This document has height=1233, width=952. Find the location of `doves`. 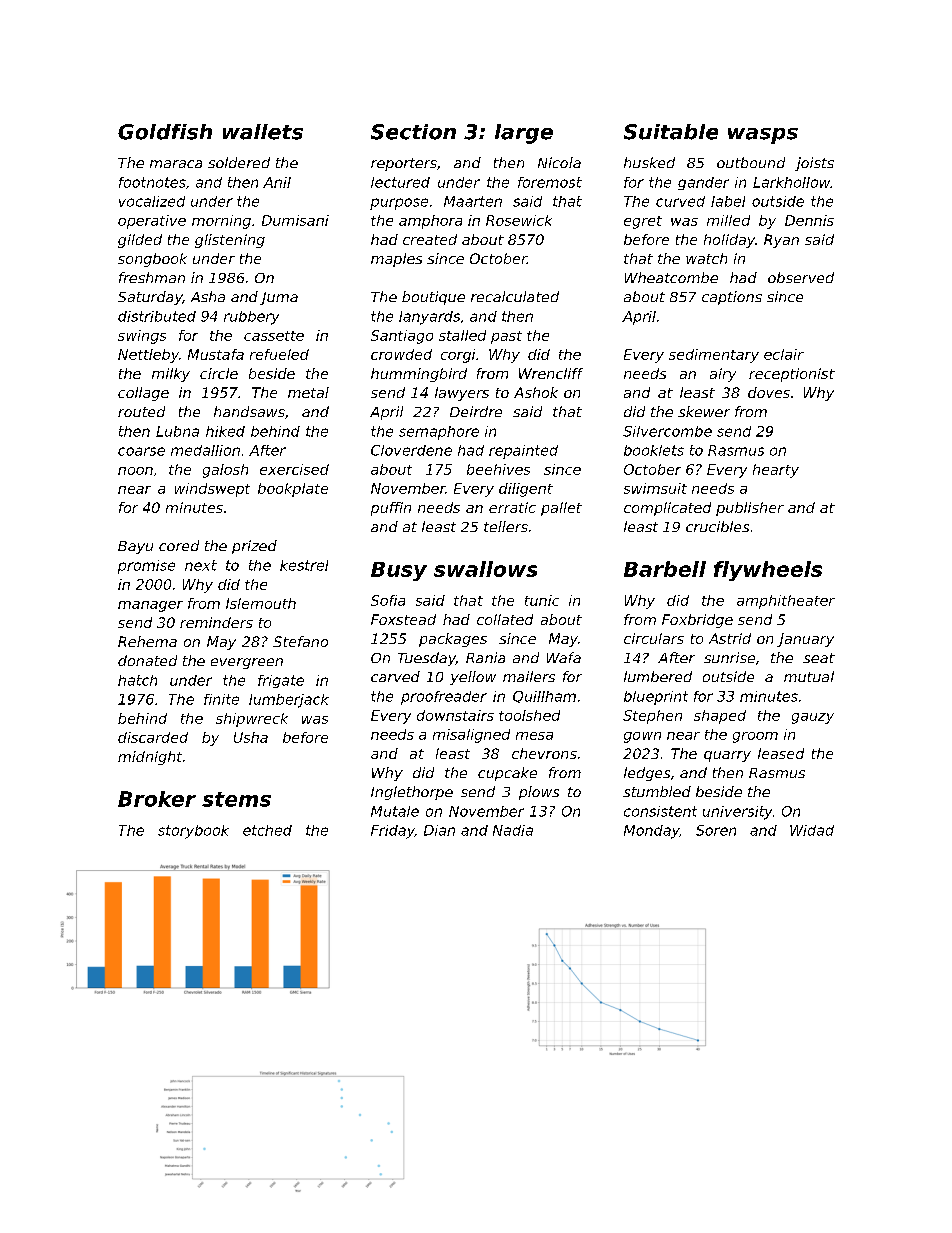

doves is located at coordinates (769, 392).
